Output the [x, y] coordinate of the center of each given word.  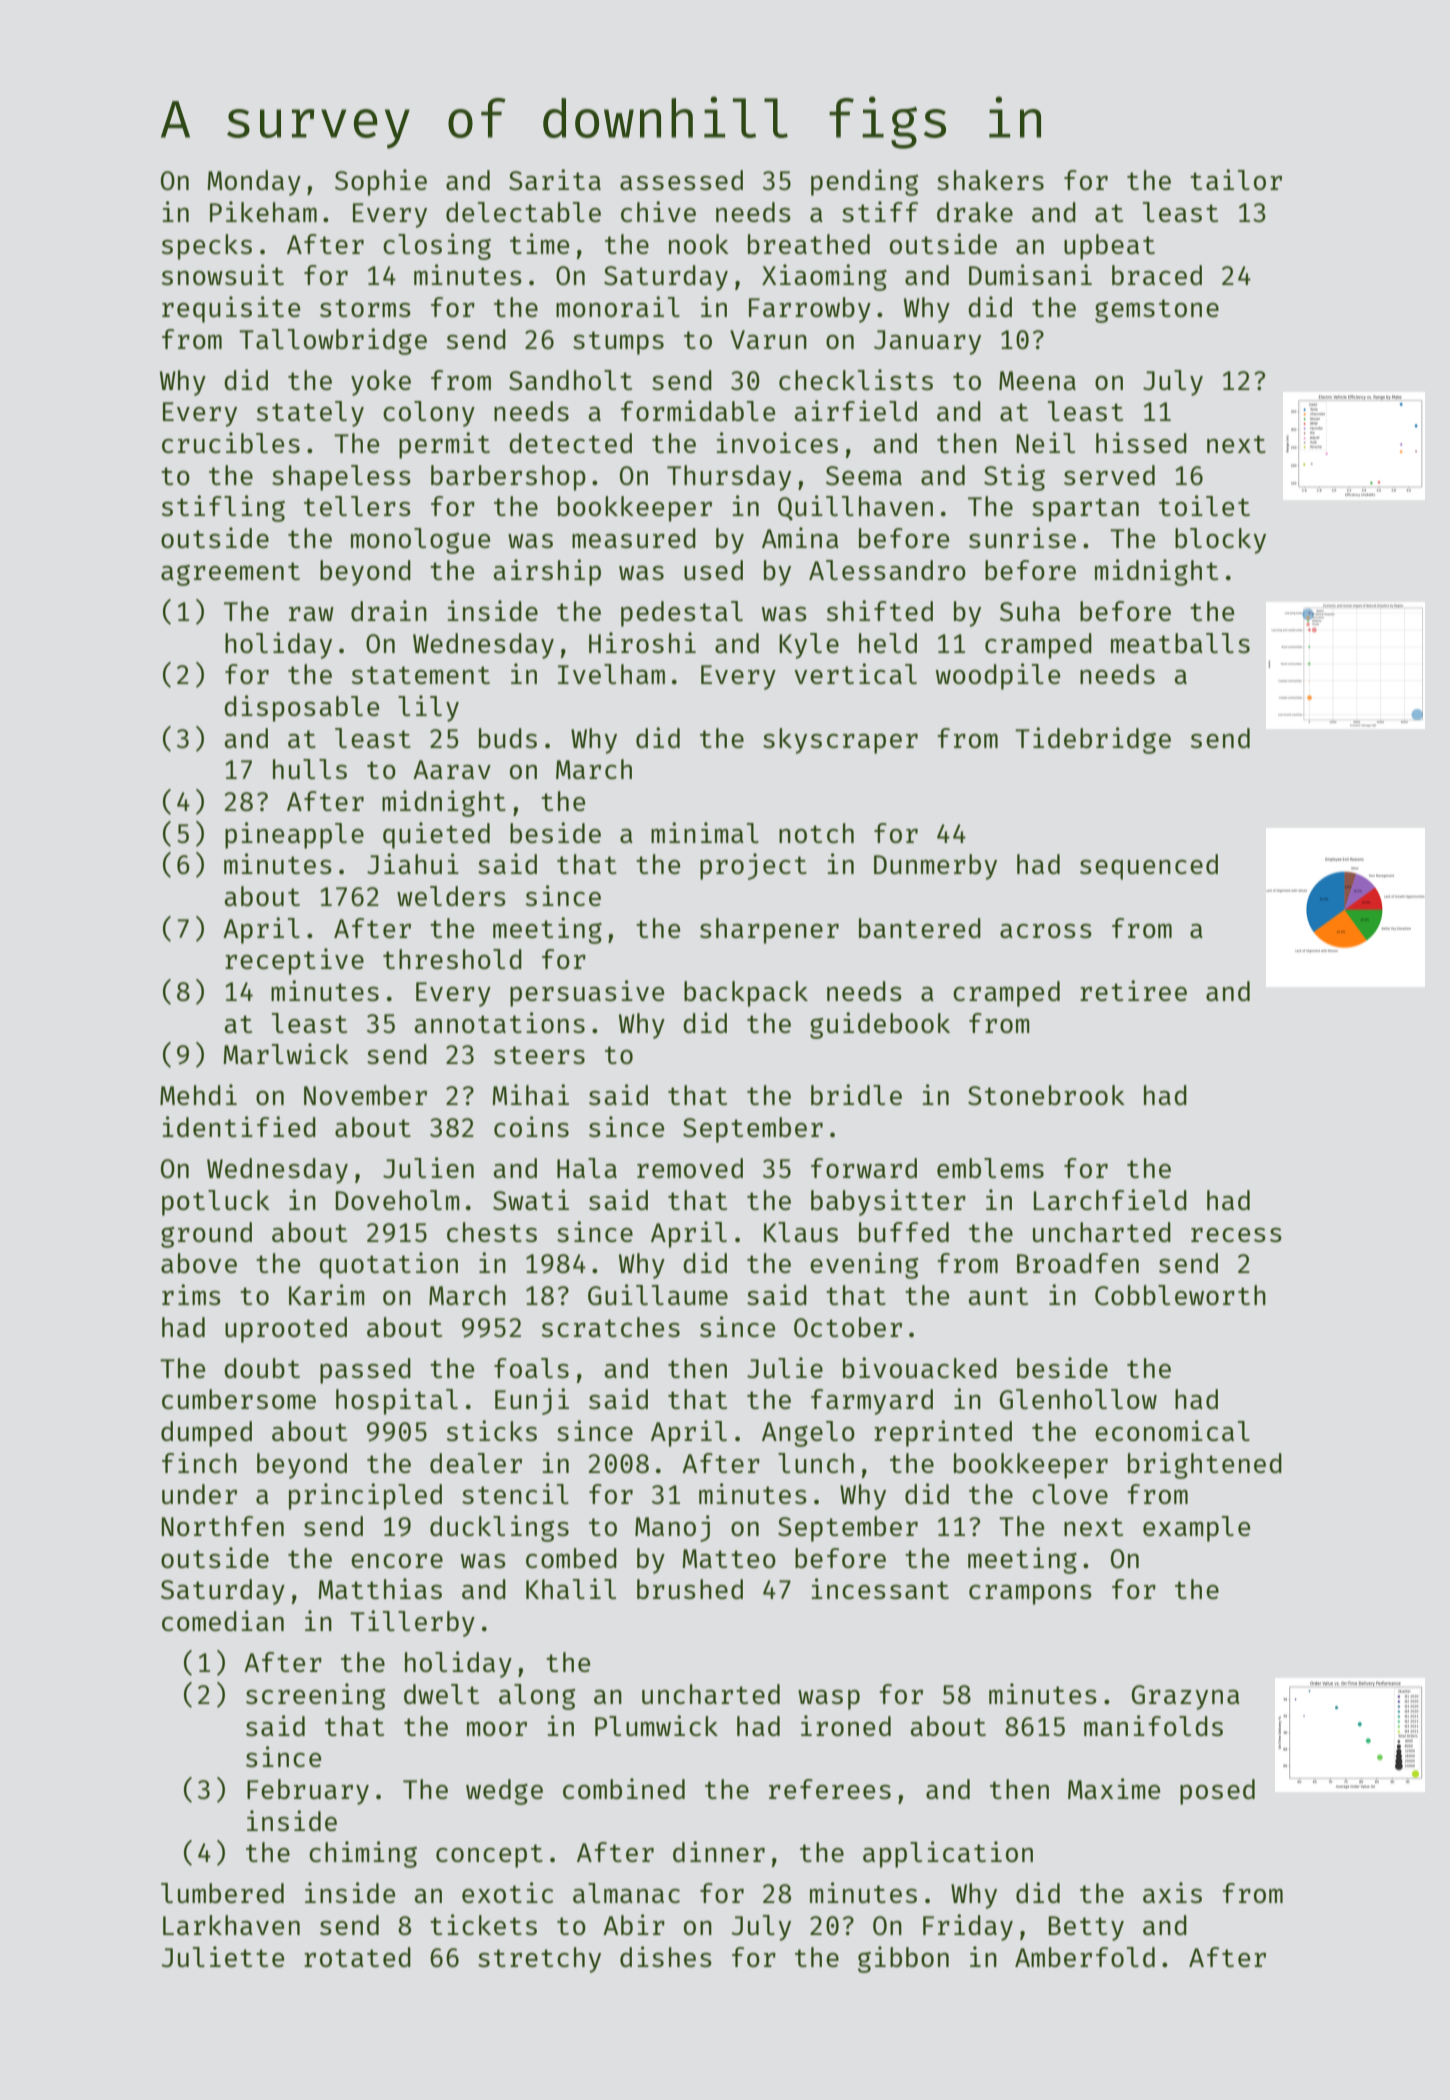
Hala [587, 1168]
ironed [846, 1725]
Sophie [381, 182]
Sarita [555, 179]
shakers [990, 180]
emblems [990, 1168]
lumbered [222, 1893]
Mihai [530, 1094]
